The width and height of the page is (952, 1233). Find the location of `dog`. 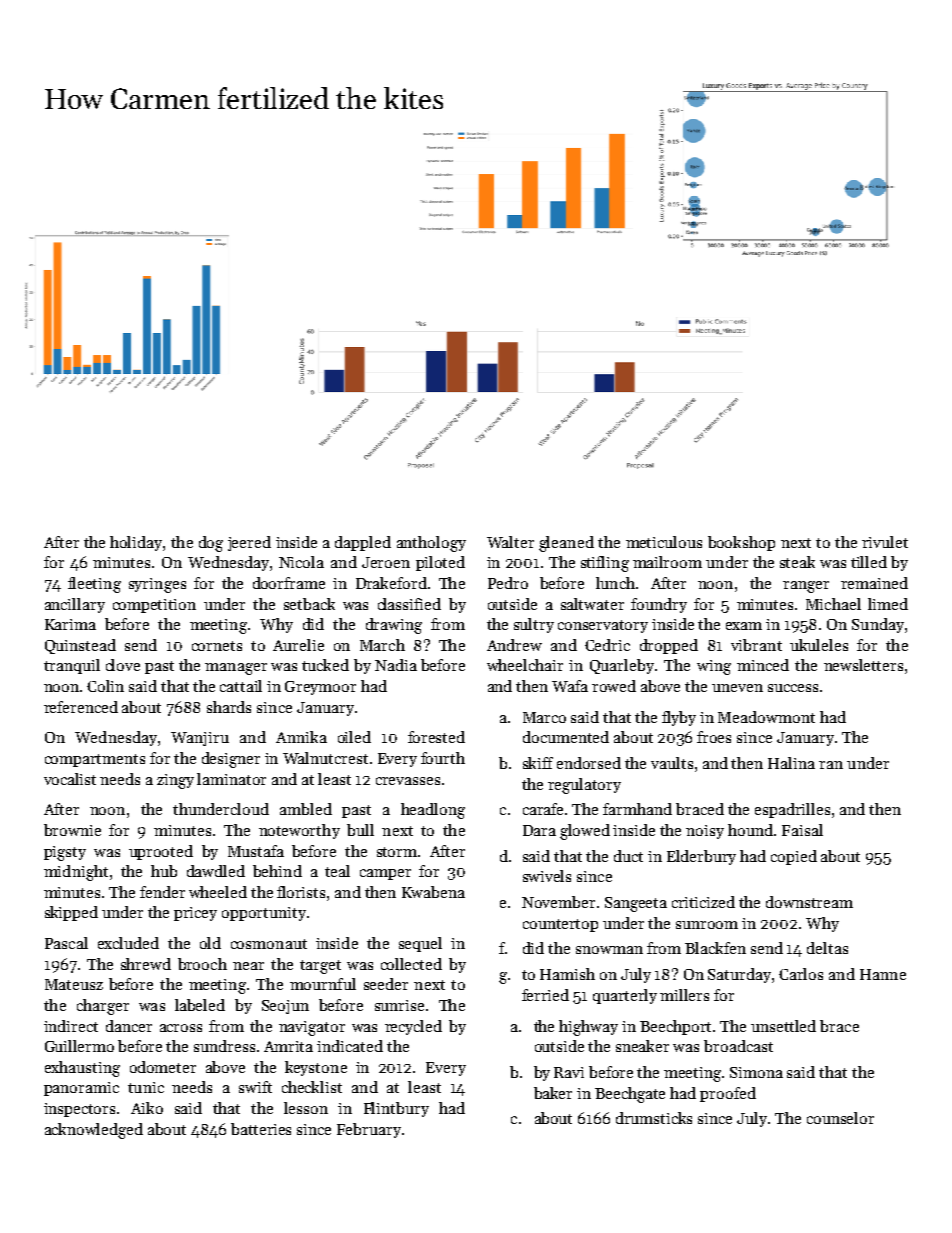

dog is located at coordinates (211, 544).
